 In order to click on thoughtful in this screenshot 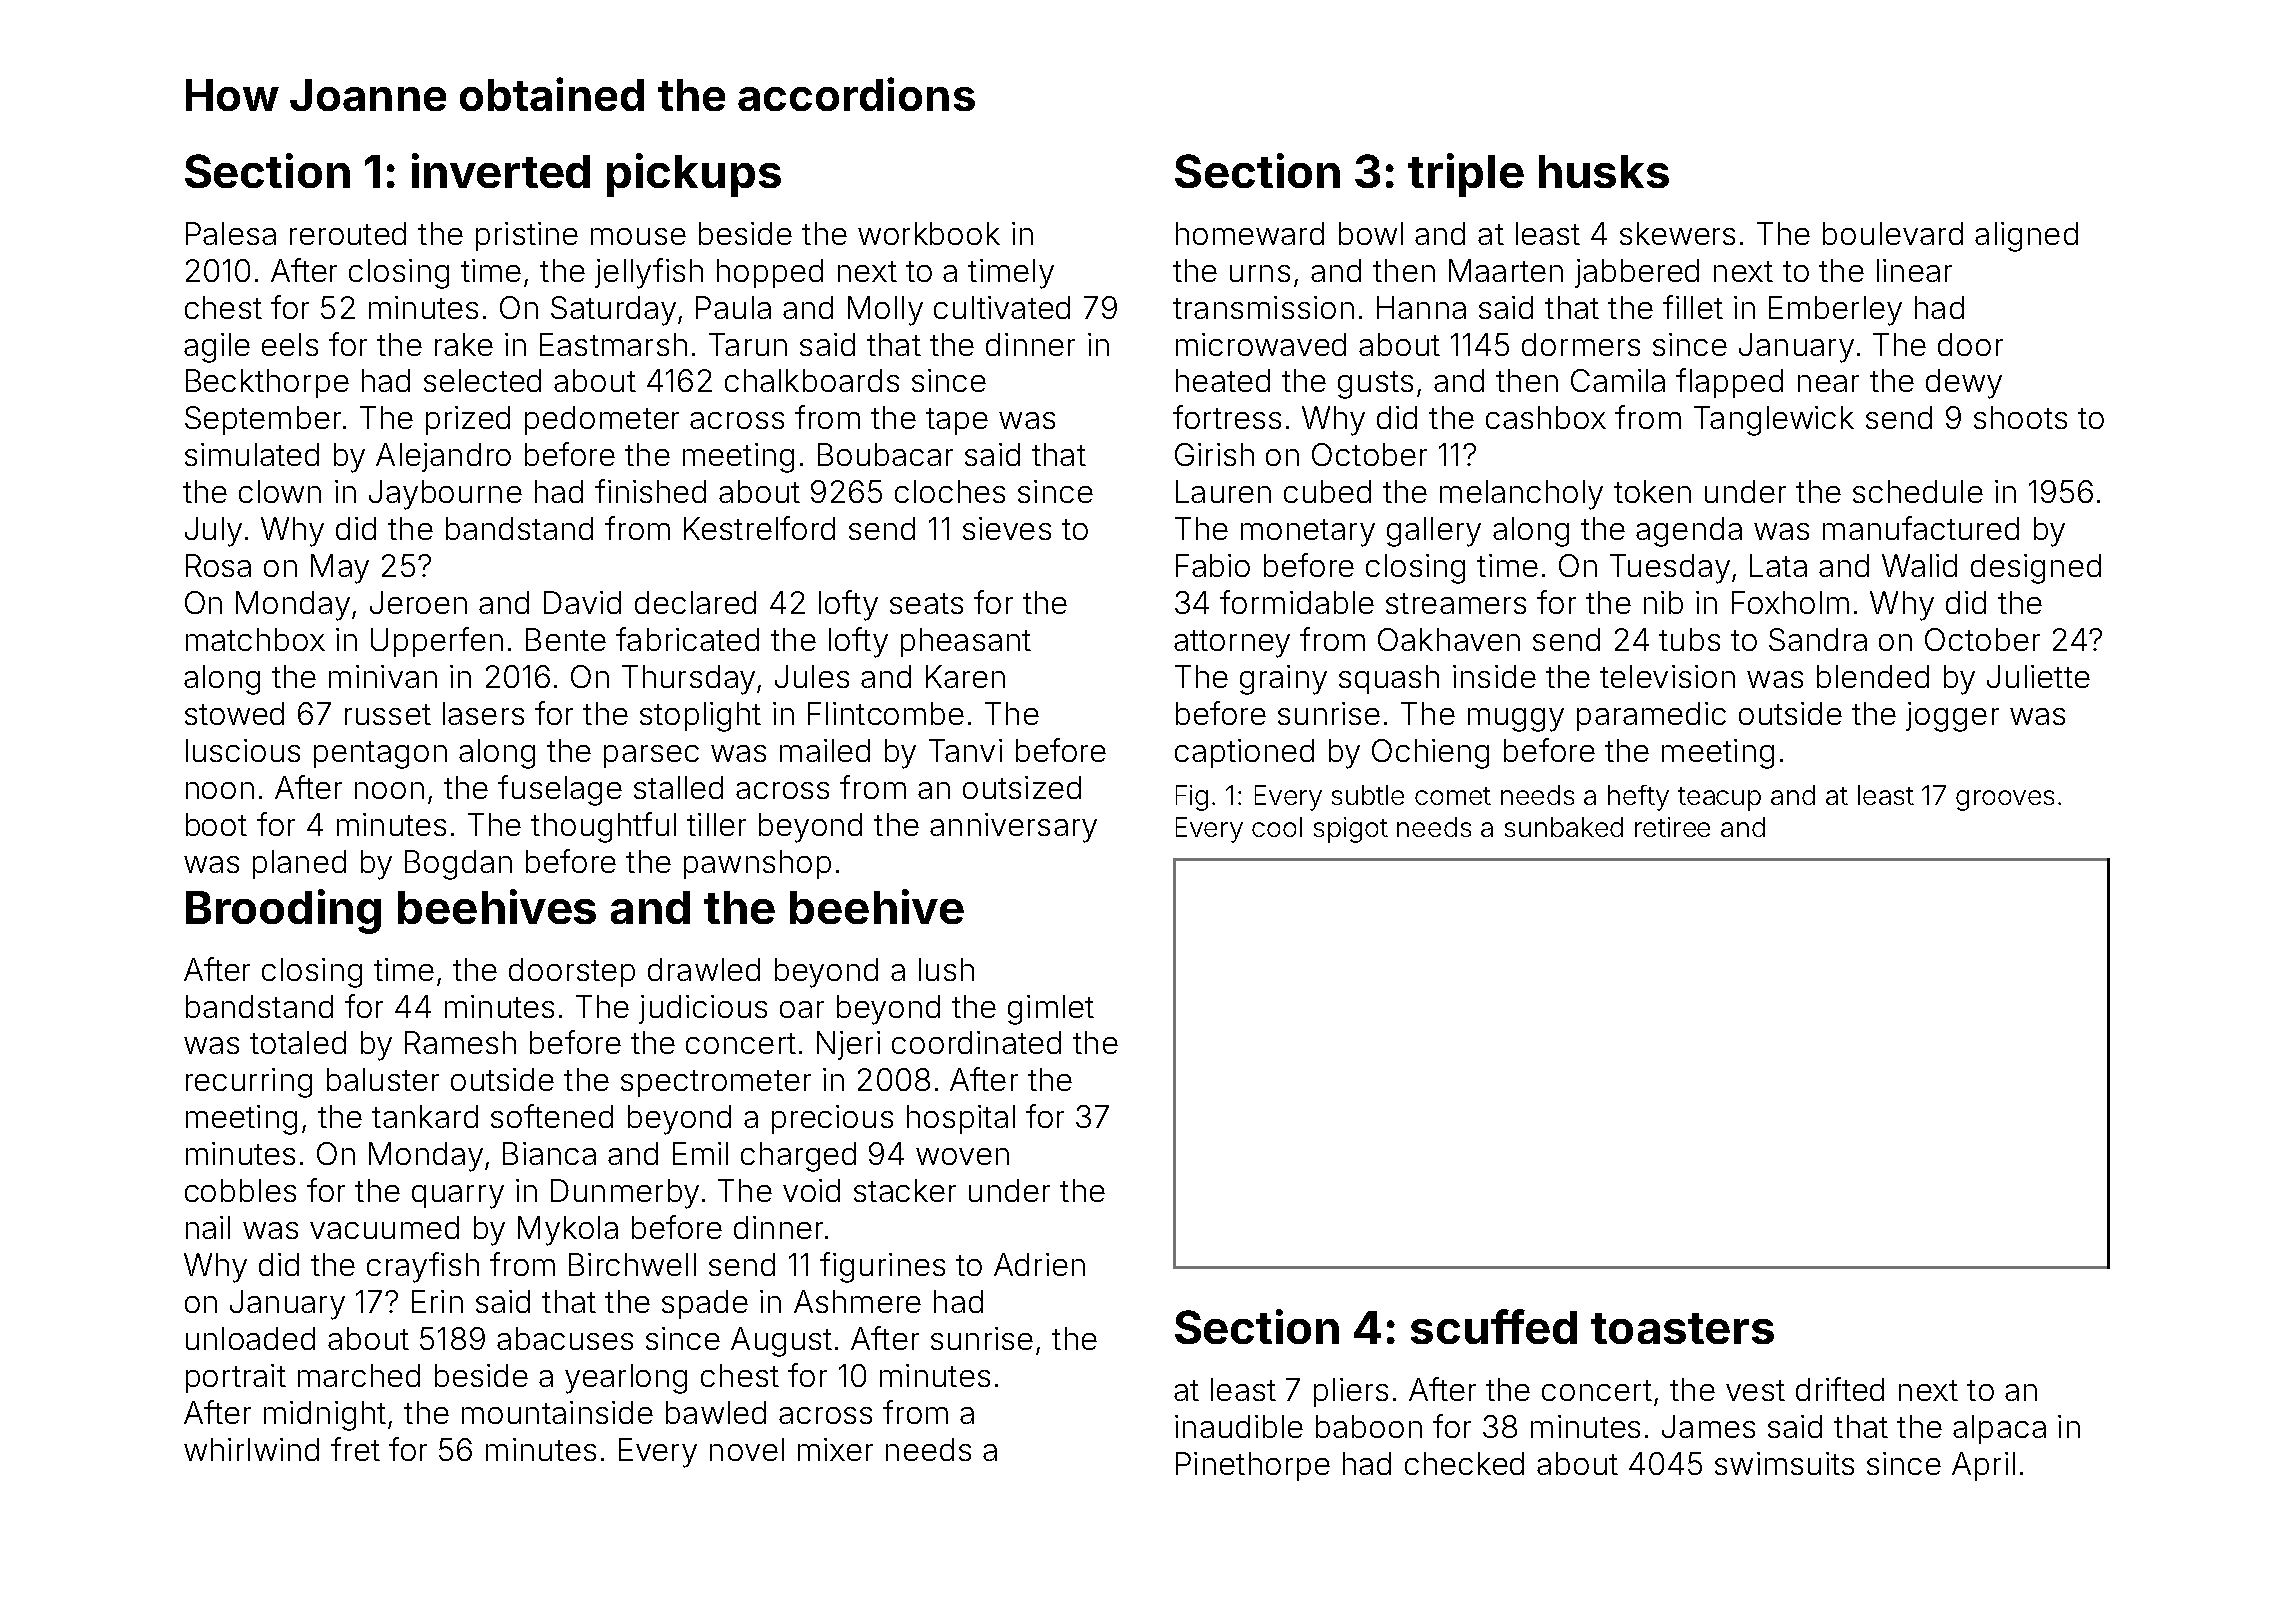, I will do `click(603, 827)`.
